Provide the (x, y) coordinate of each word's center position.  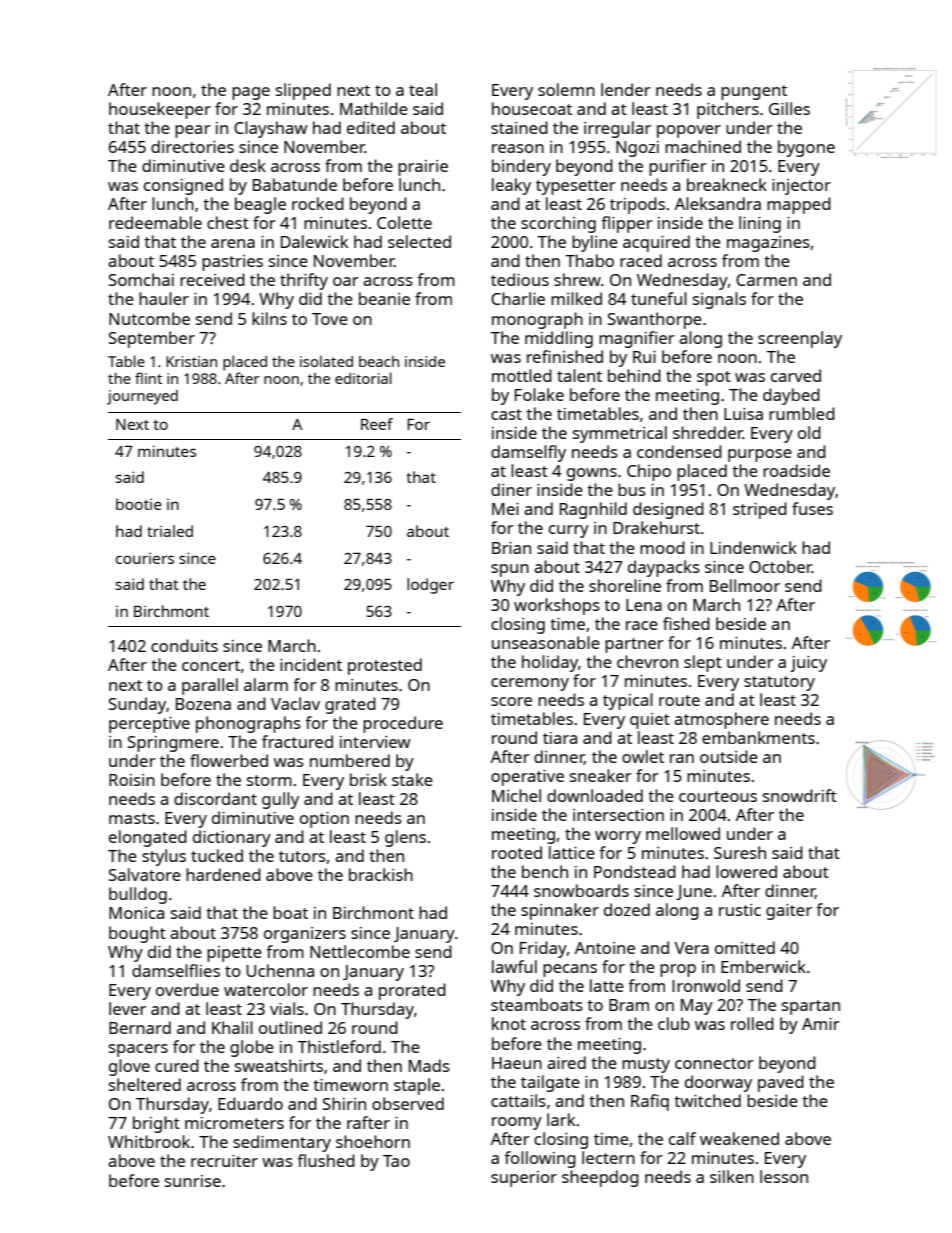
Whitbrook (149, 1141)
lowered (746, 871)
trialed (170, 531)
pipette (234, 954)
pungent (754, 92)
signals (719, 300)
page (251, 93)
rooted (517, 852)
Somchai (141, 279)
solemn (566, 89)
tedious (520, 279)
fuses (812, 508)
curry (569, 531)
